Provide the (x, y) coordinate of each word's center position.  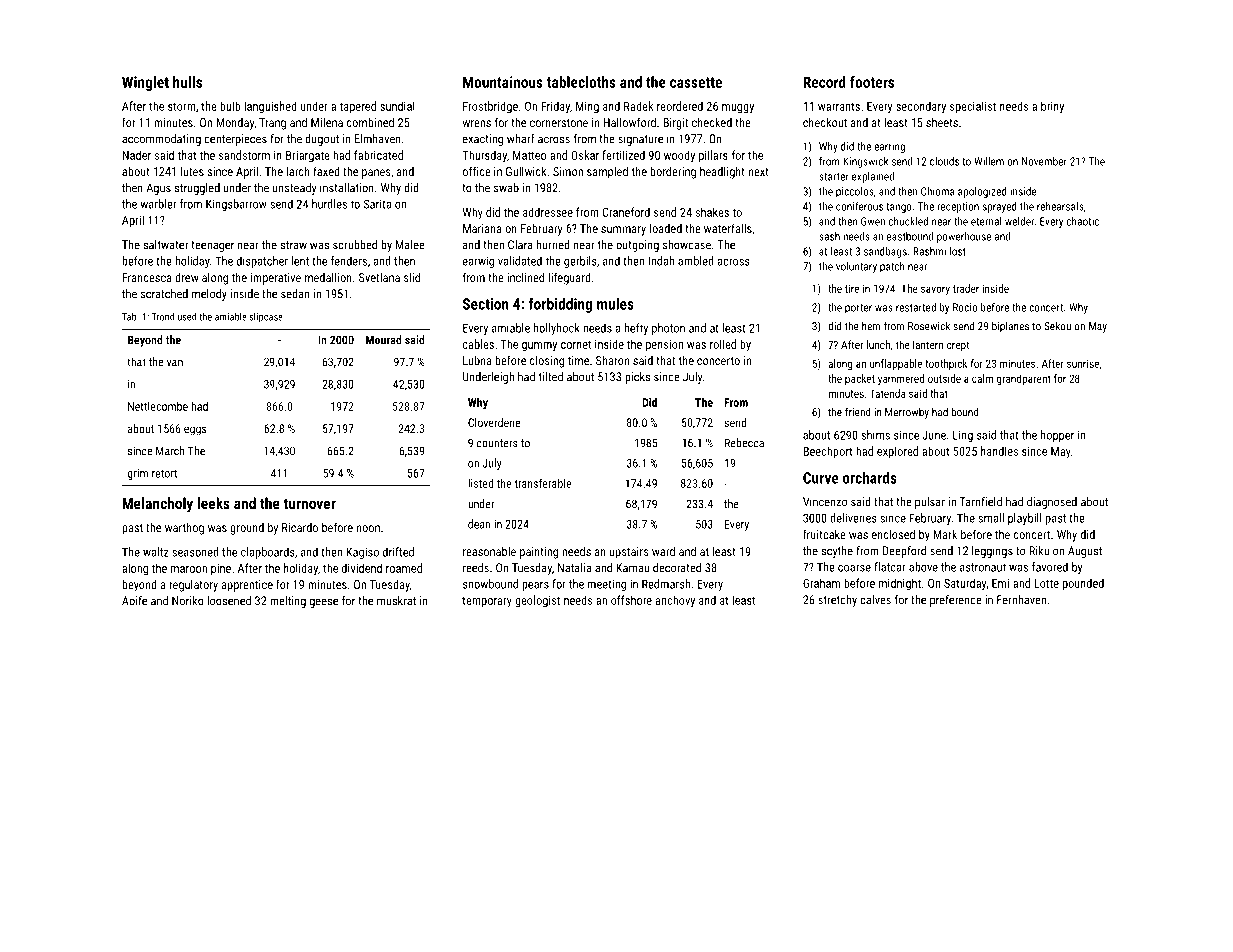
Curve (821, 478)
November (1044, 161)
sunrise (1083, 363)
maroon (189, 569)
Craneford (626, 212)
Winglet (145, 83)
